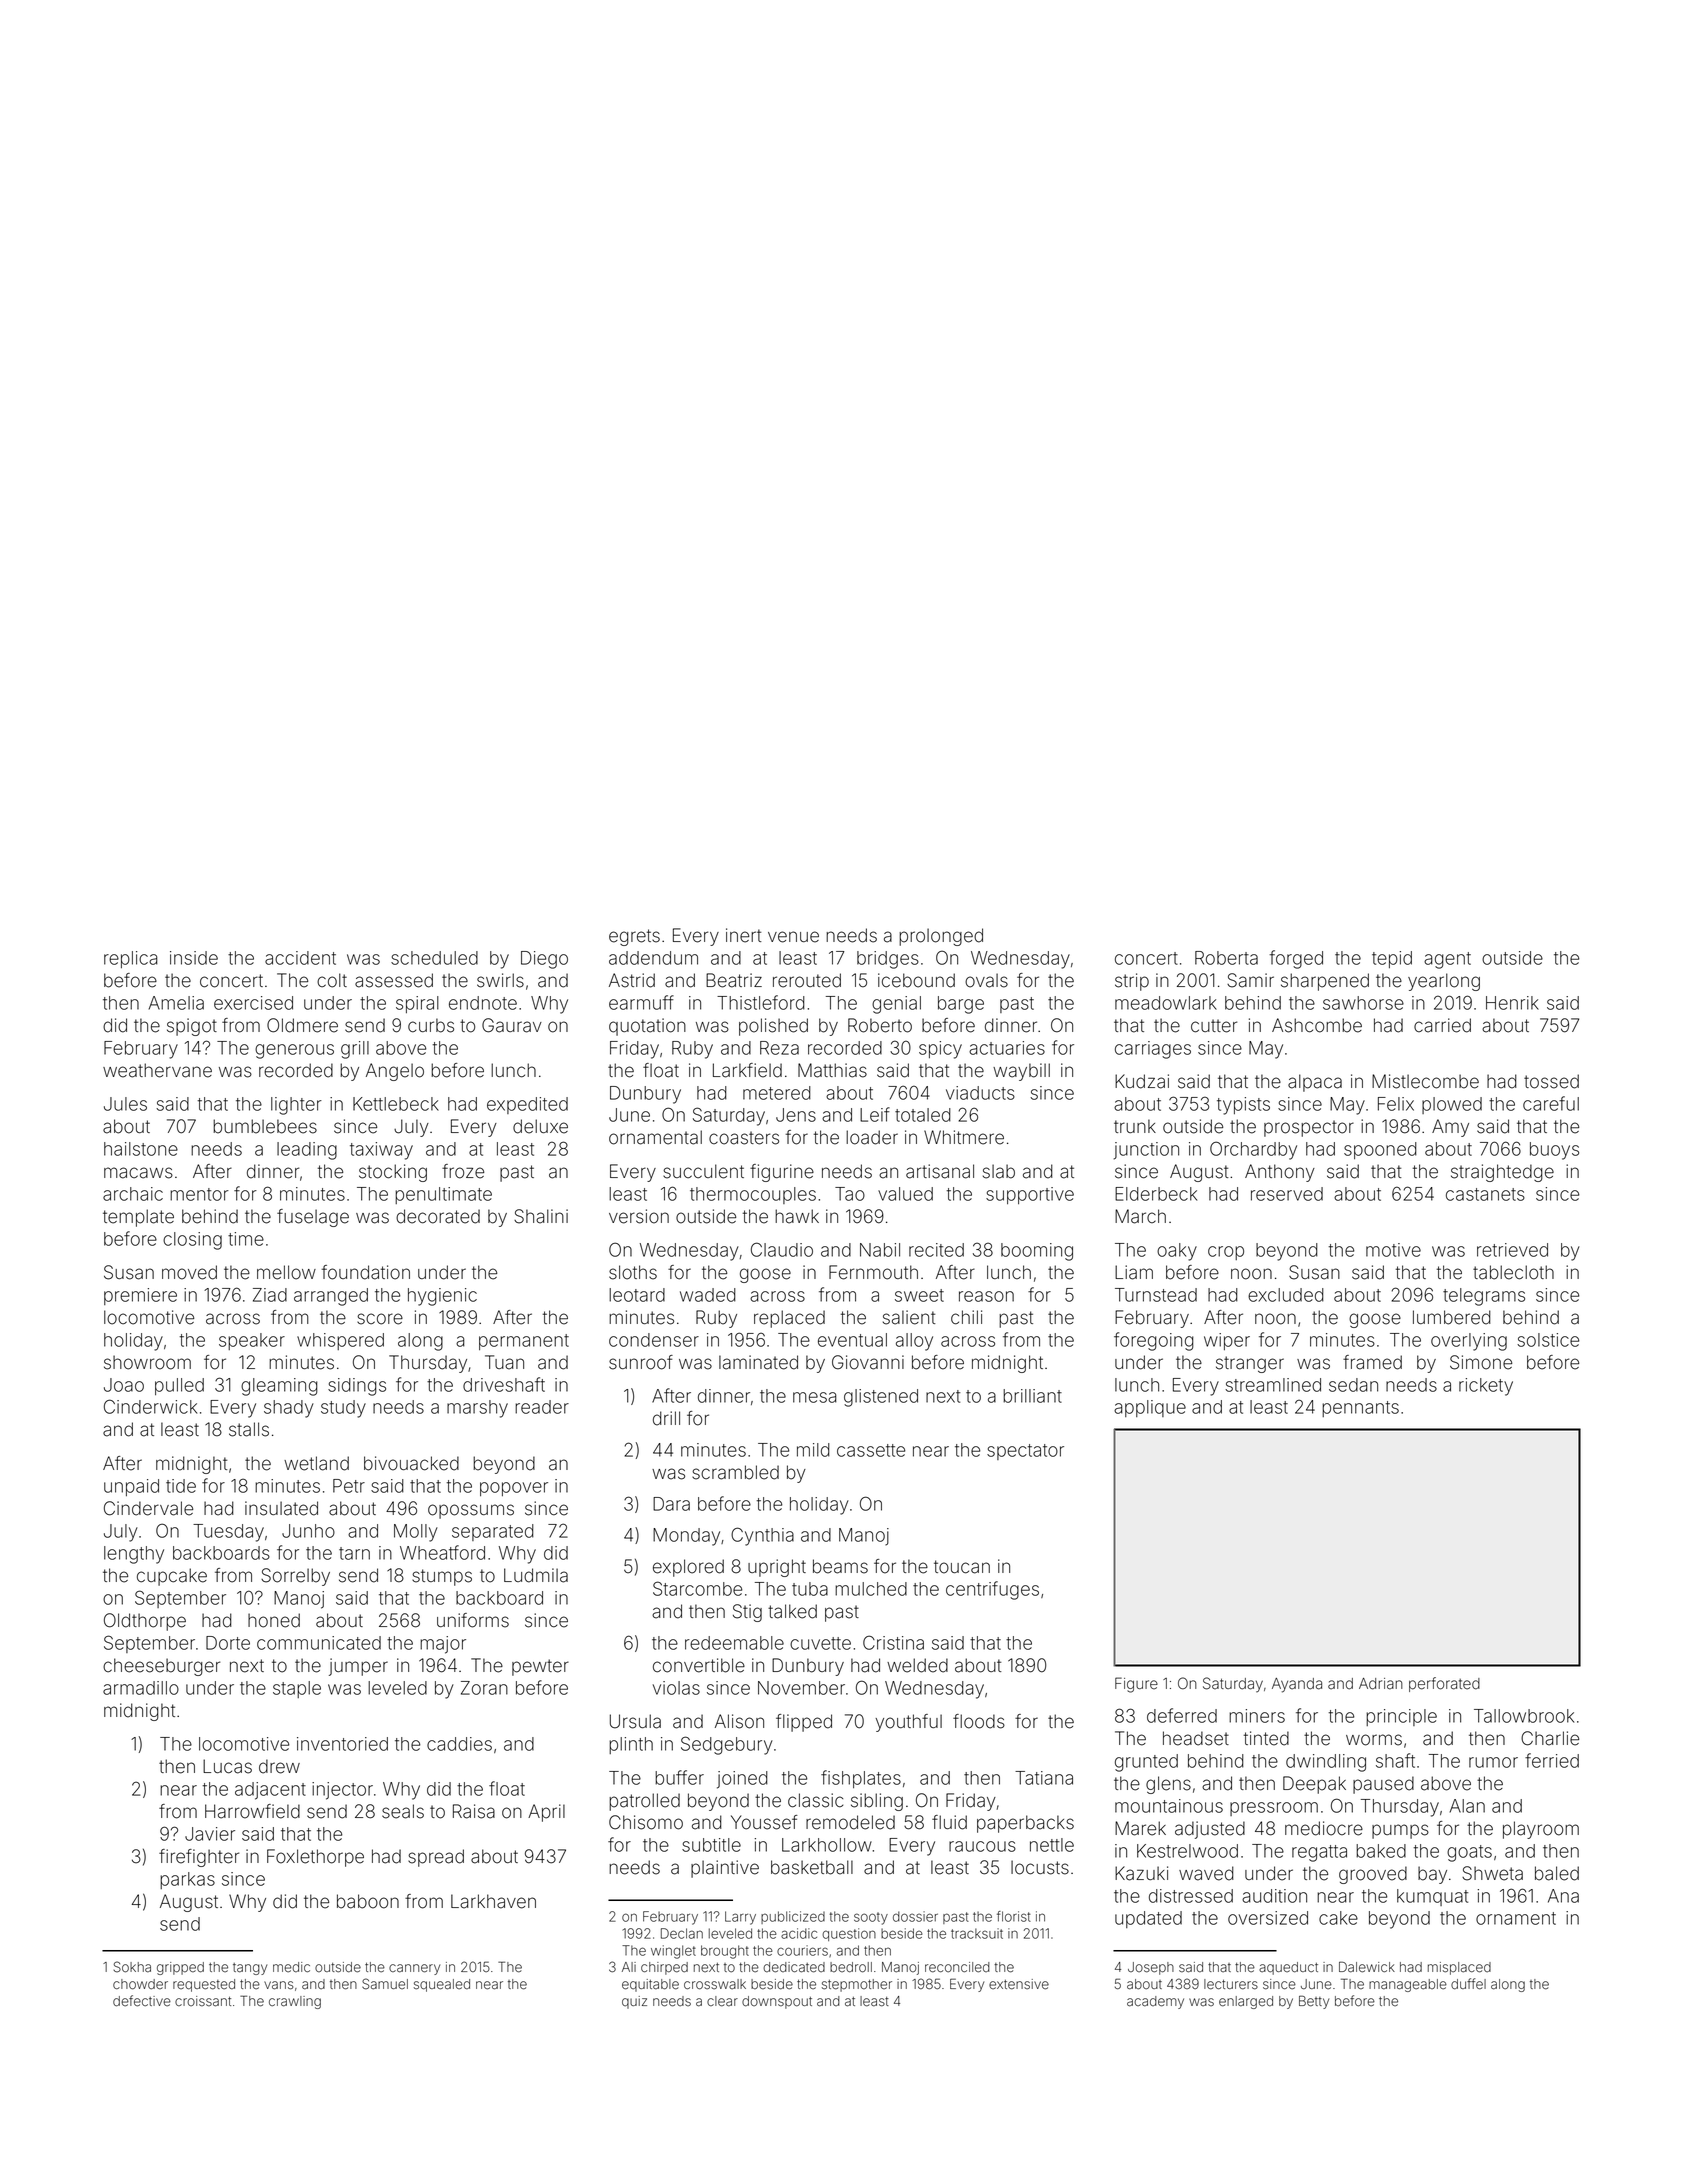  What do you see at coordinates (252, 1811) in the page?
I see `Harrowfield` at bounding box center [252, 1811].
